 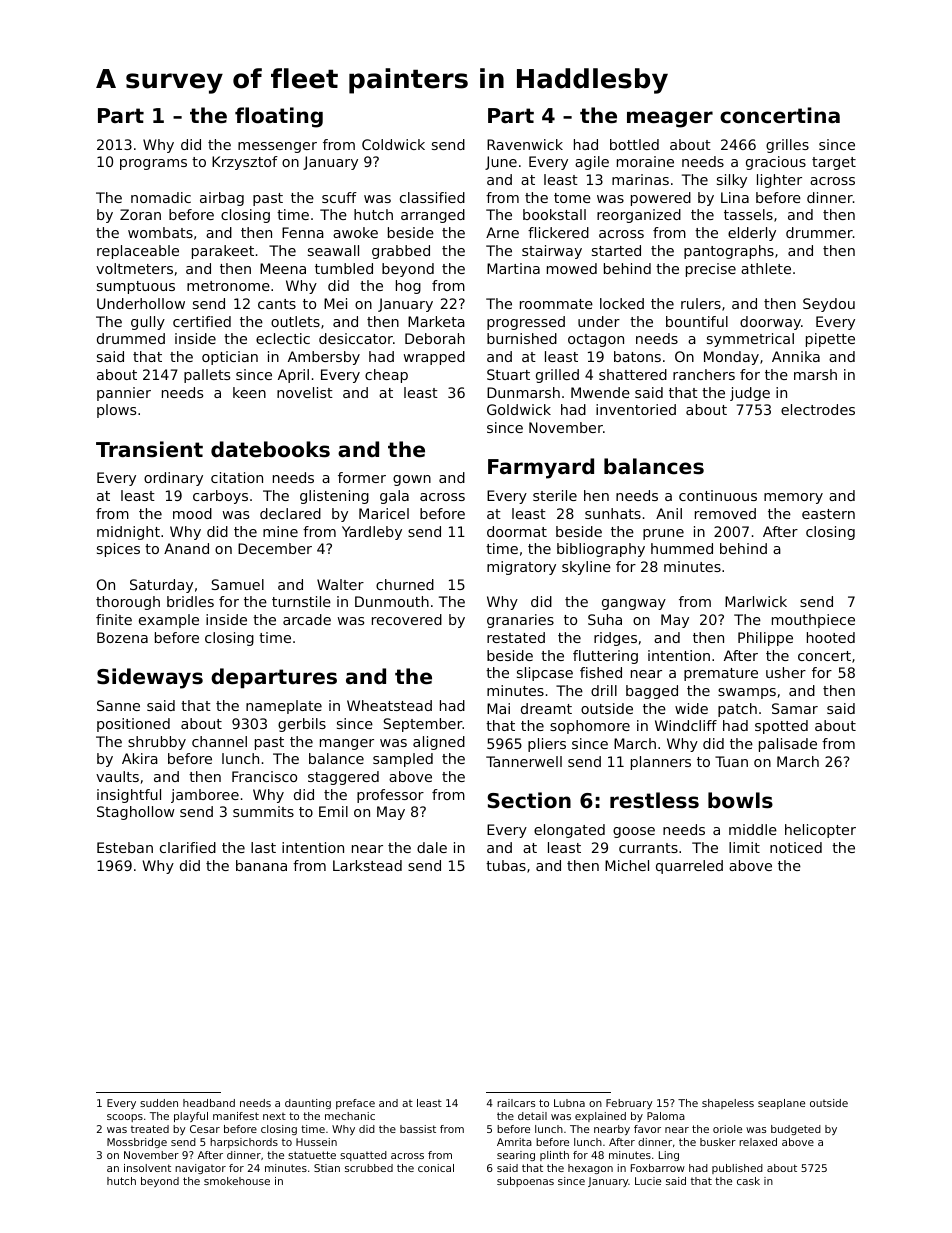 What do you see at coordinates (439, 743) in the page?
I see `aligned` at bounding box center [439, 743].
